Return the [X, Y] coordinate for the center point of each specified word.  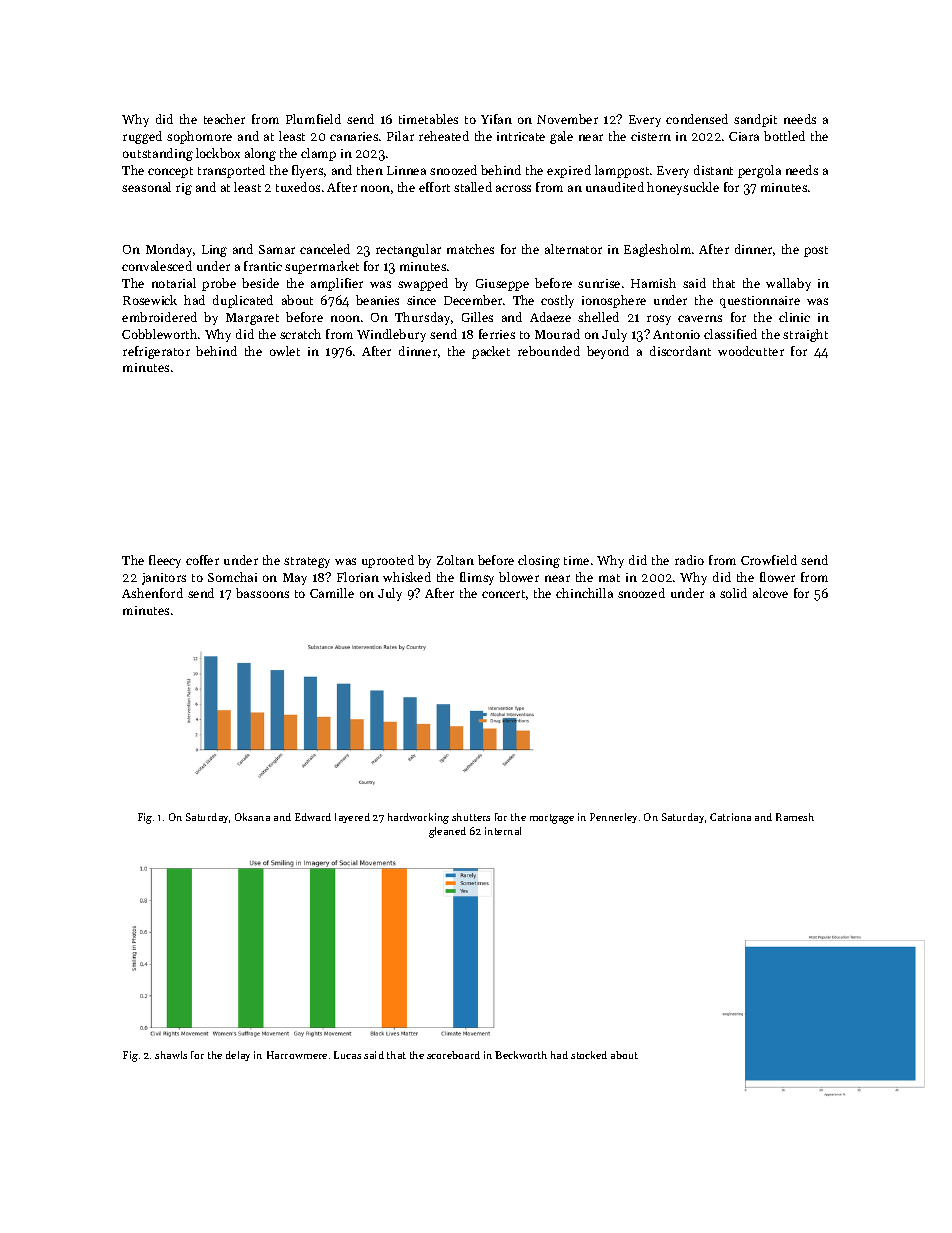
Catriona [730, 817]
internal [503, 831]
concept [170, 172]
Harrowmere [297, 1055]
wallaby [788, 284]
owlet [285, 351]
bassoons [262, 593]
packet [491, 352]
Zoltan [455, 560]
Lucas [347, 1055]
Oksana [252, 817]
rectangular [408, 250]
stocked [589, 1055]
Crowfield [769, 560]
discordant [680, 351]
